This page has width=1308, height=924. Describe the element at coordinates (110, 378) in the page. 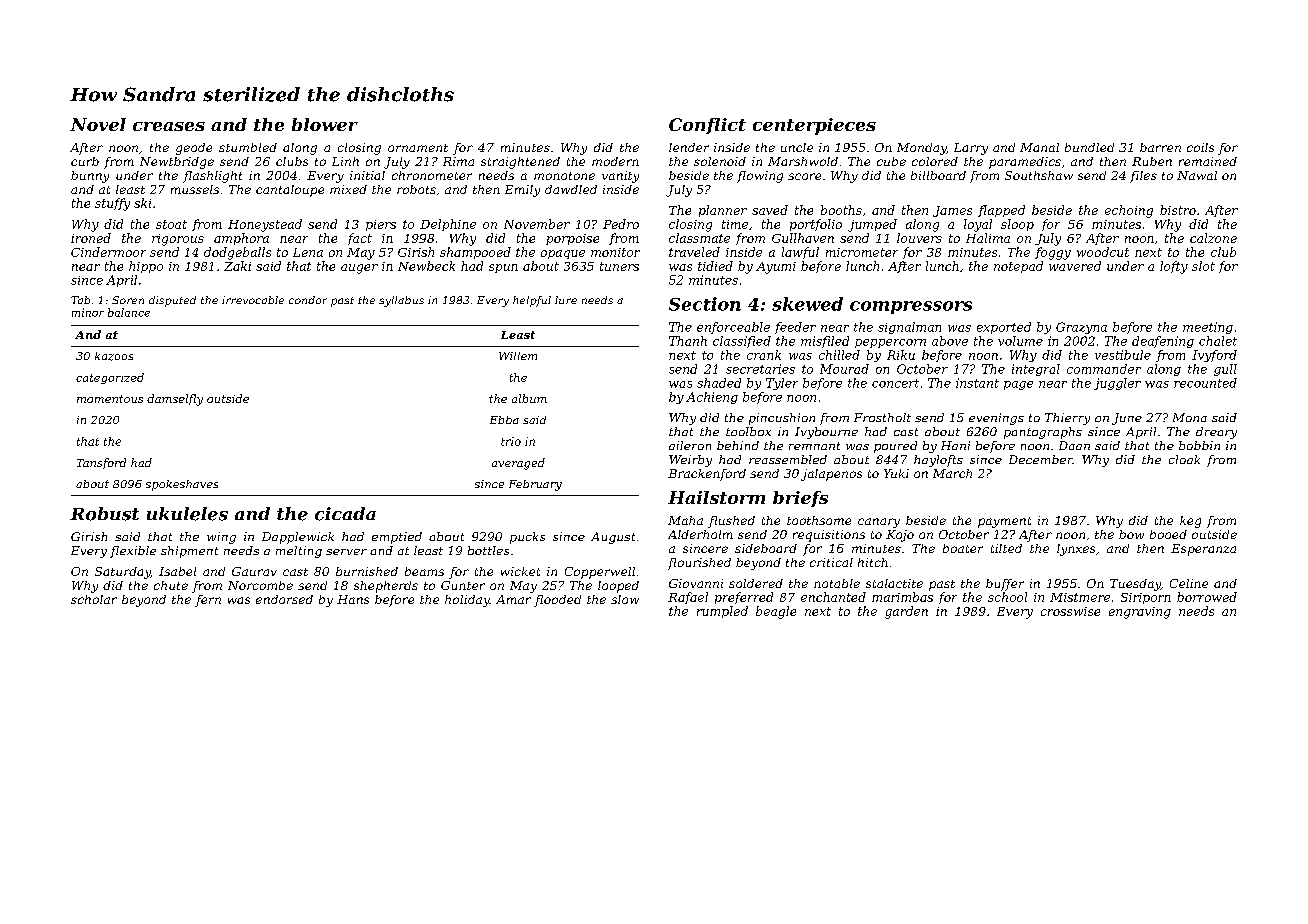

I see `categorized` at that location.
